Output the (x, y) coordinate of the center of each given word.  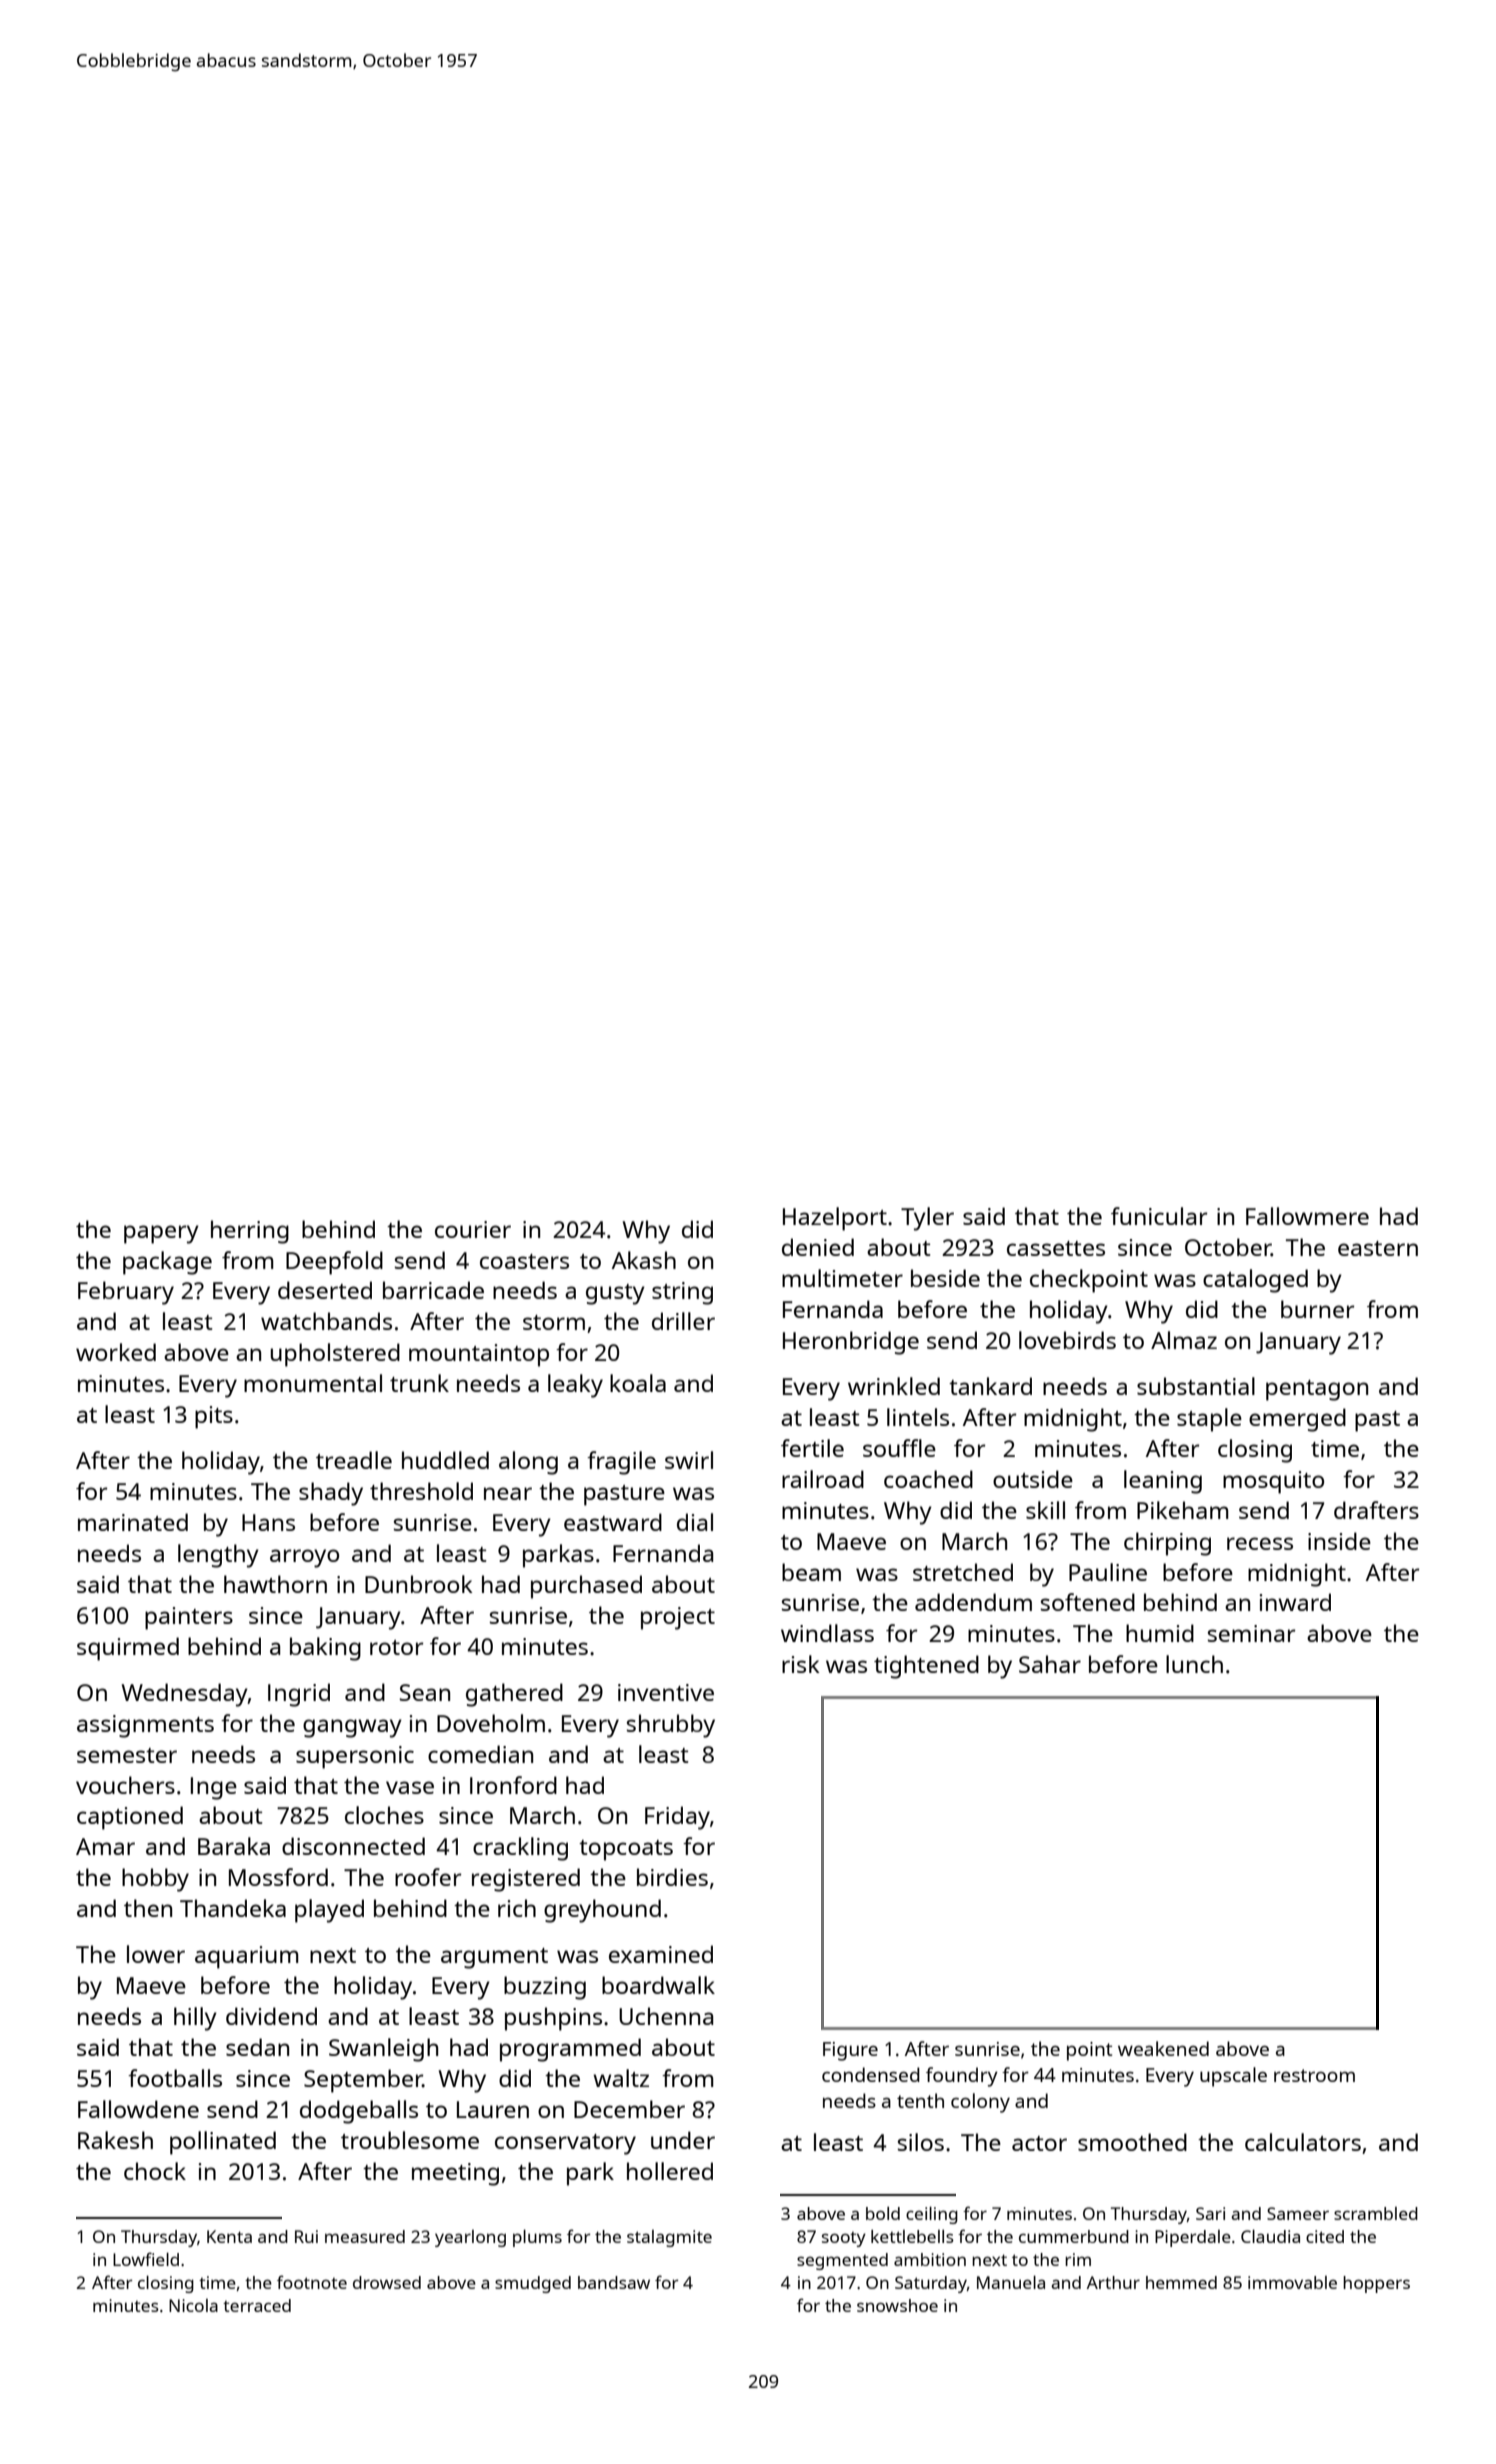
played (329, 1911)
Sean (425, 1692)
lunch (1194, 1664)
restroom (1314, 2075)
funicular (1159, 1216)
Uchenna (666, 2016)
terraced (257, 2305)
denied (818, 1247)
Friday (677, 1818)
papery (161, 1234)
